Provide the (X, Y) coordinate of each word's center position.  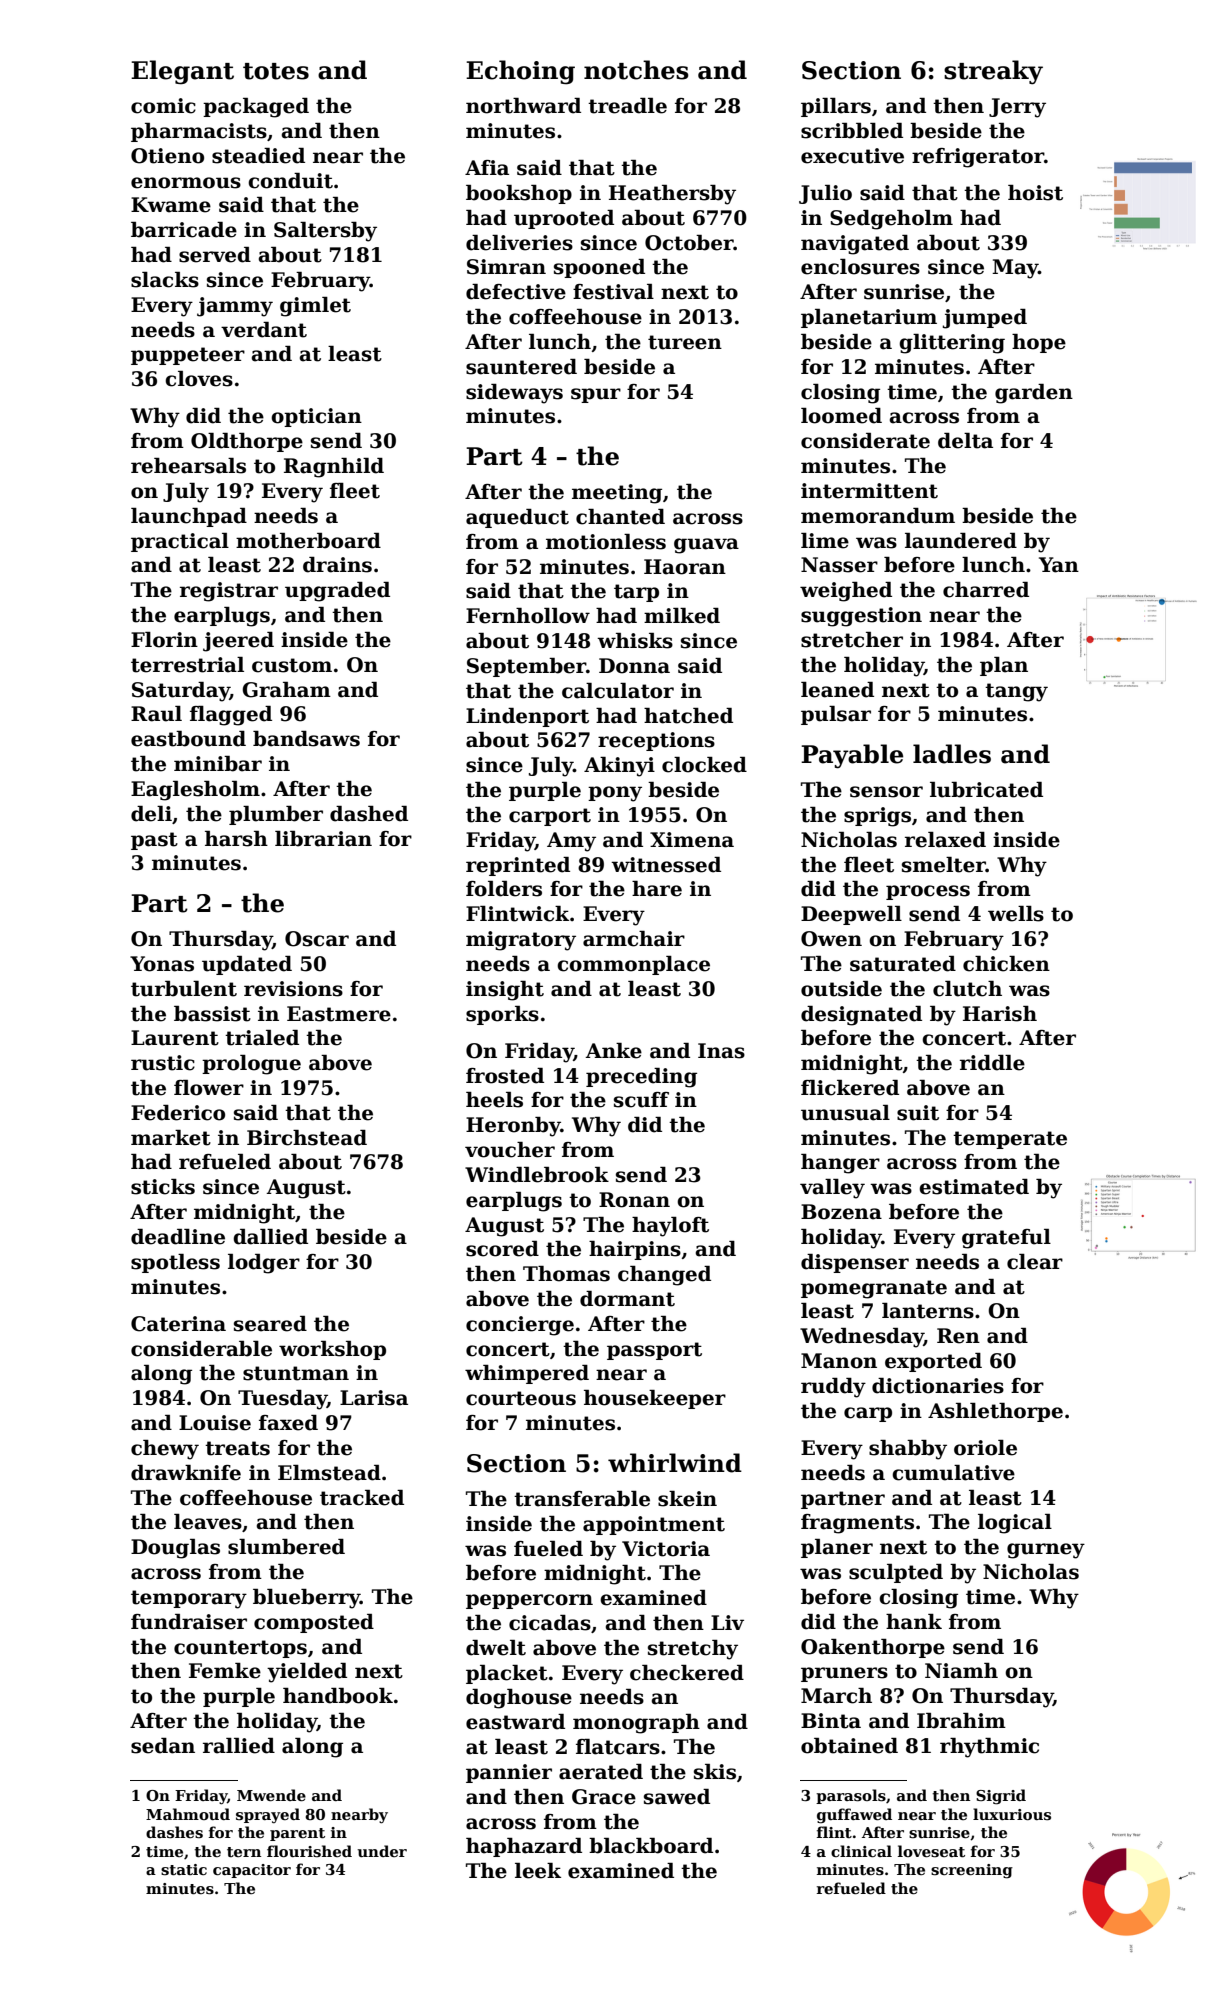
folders (504, 889)
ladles (952, 754)
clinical (861, 1851)
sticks (163, 1187)
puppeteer (188, 356)
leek (538, 1871)
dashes (174, 1832)
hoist (1035, 193)
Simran (506, 267)
